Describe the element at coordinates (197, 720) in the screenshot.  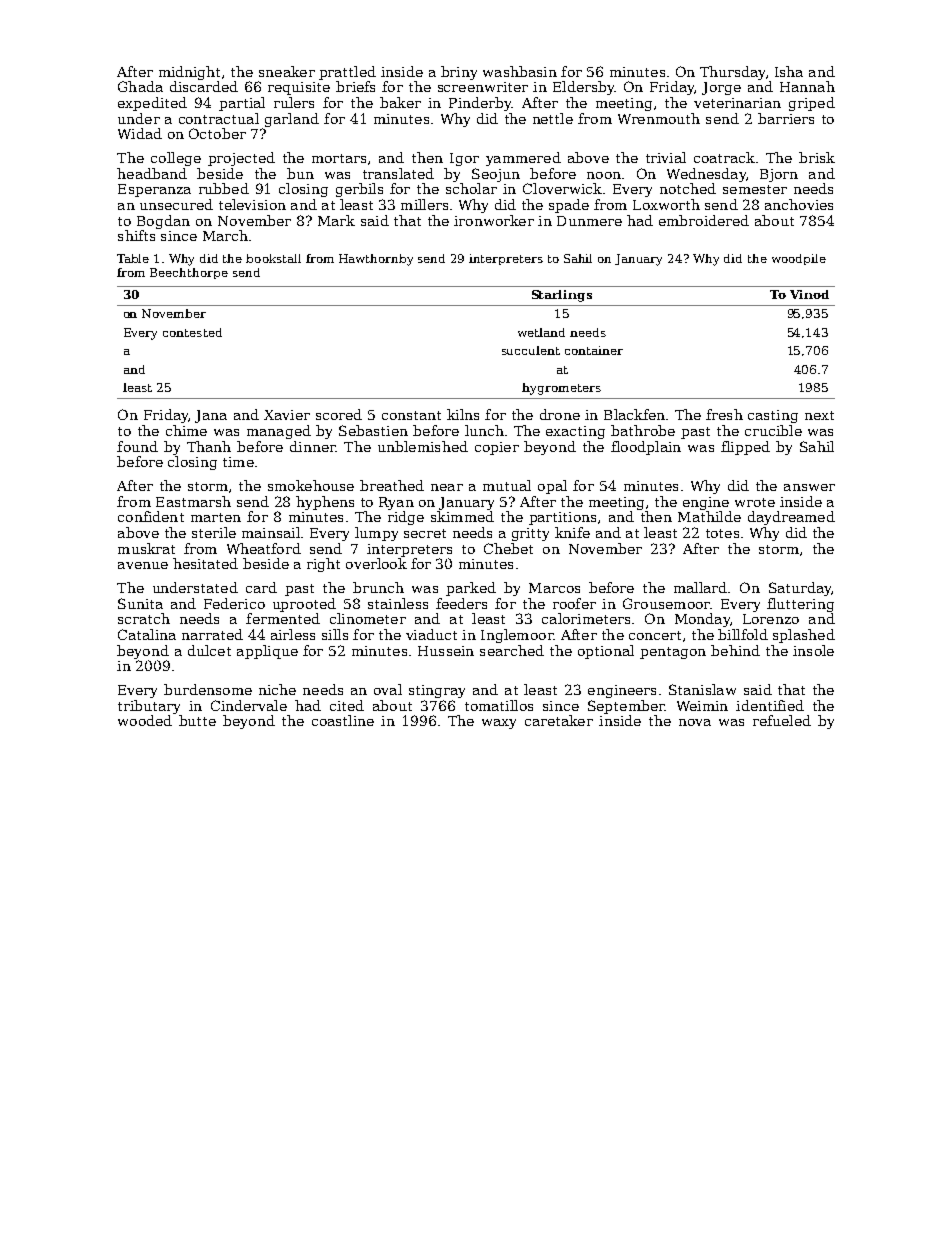
I see `butte` at that location.
